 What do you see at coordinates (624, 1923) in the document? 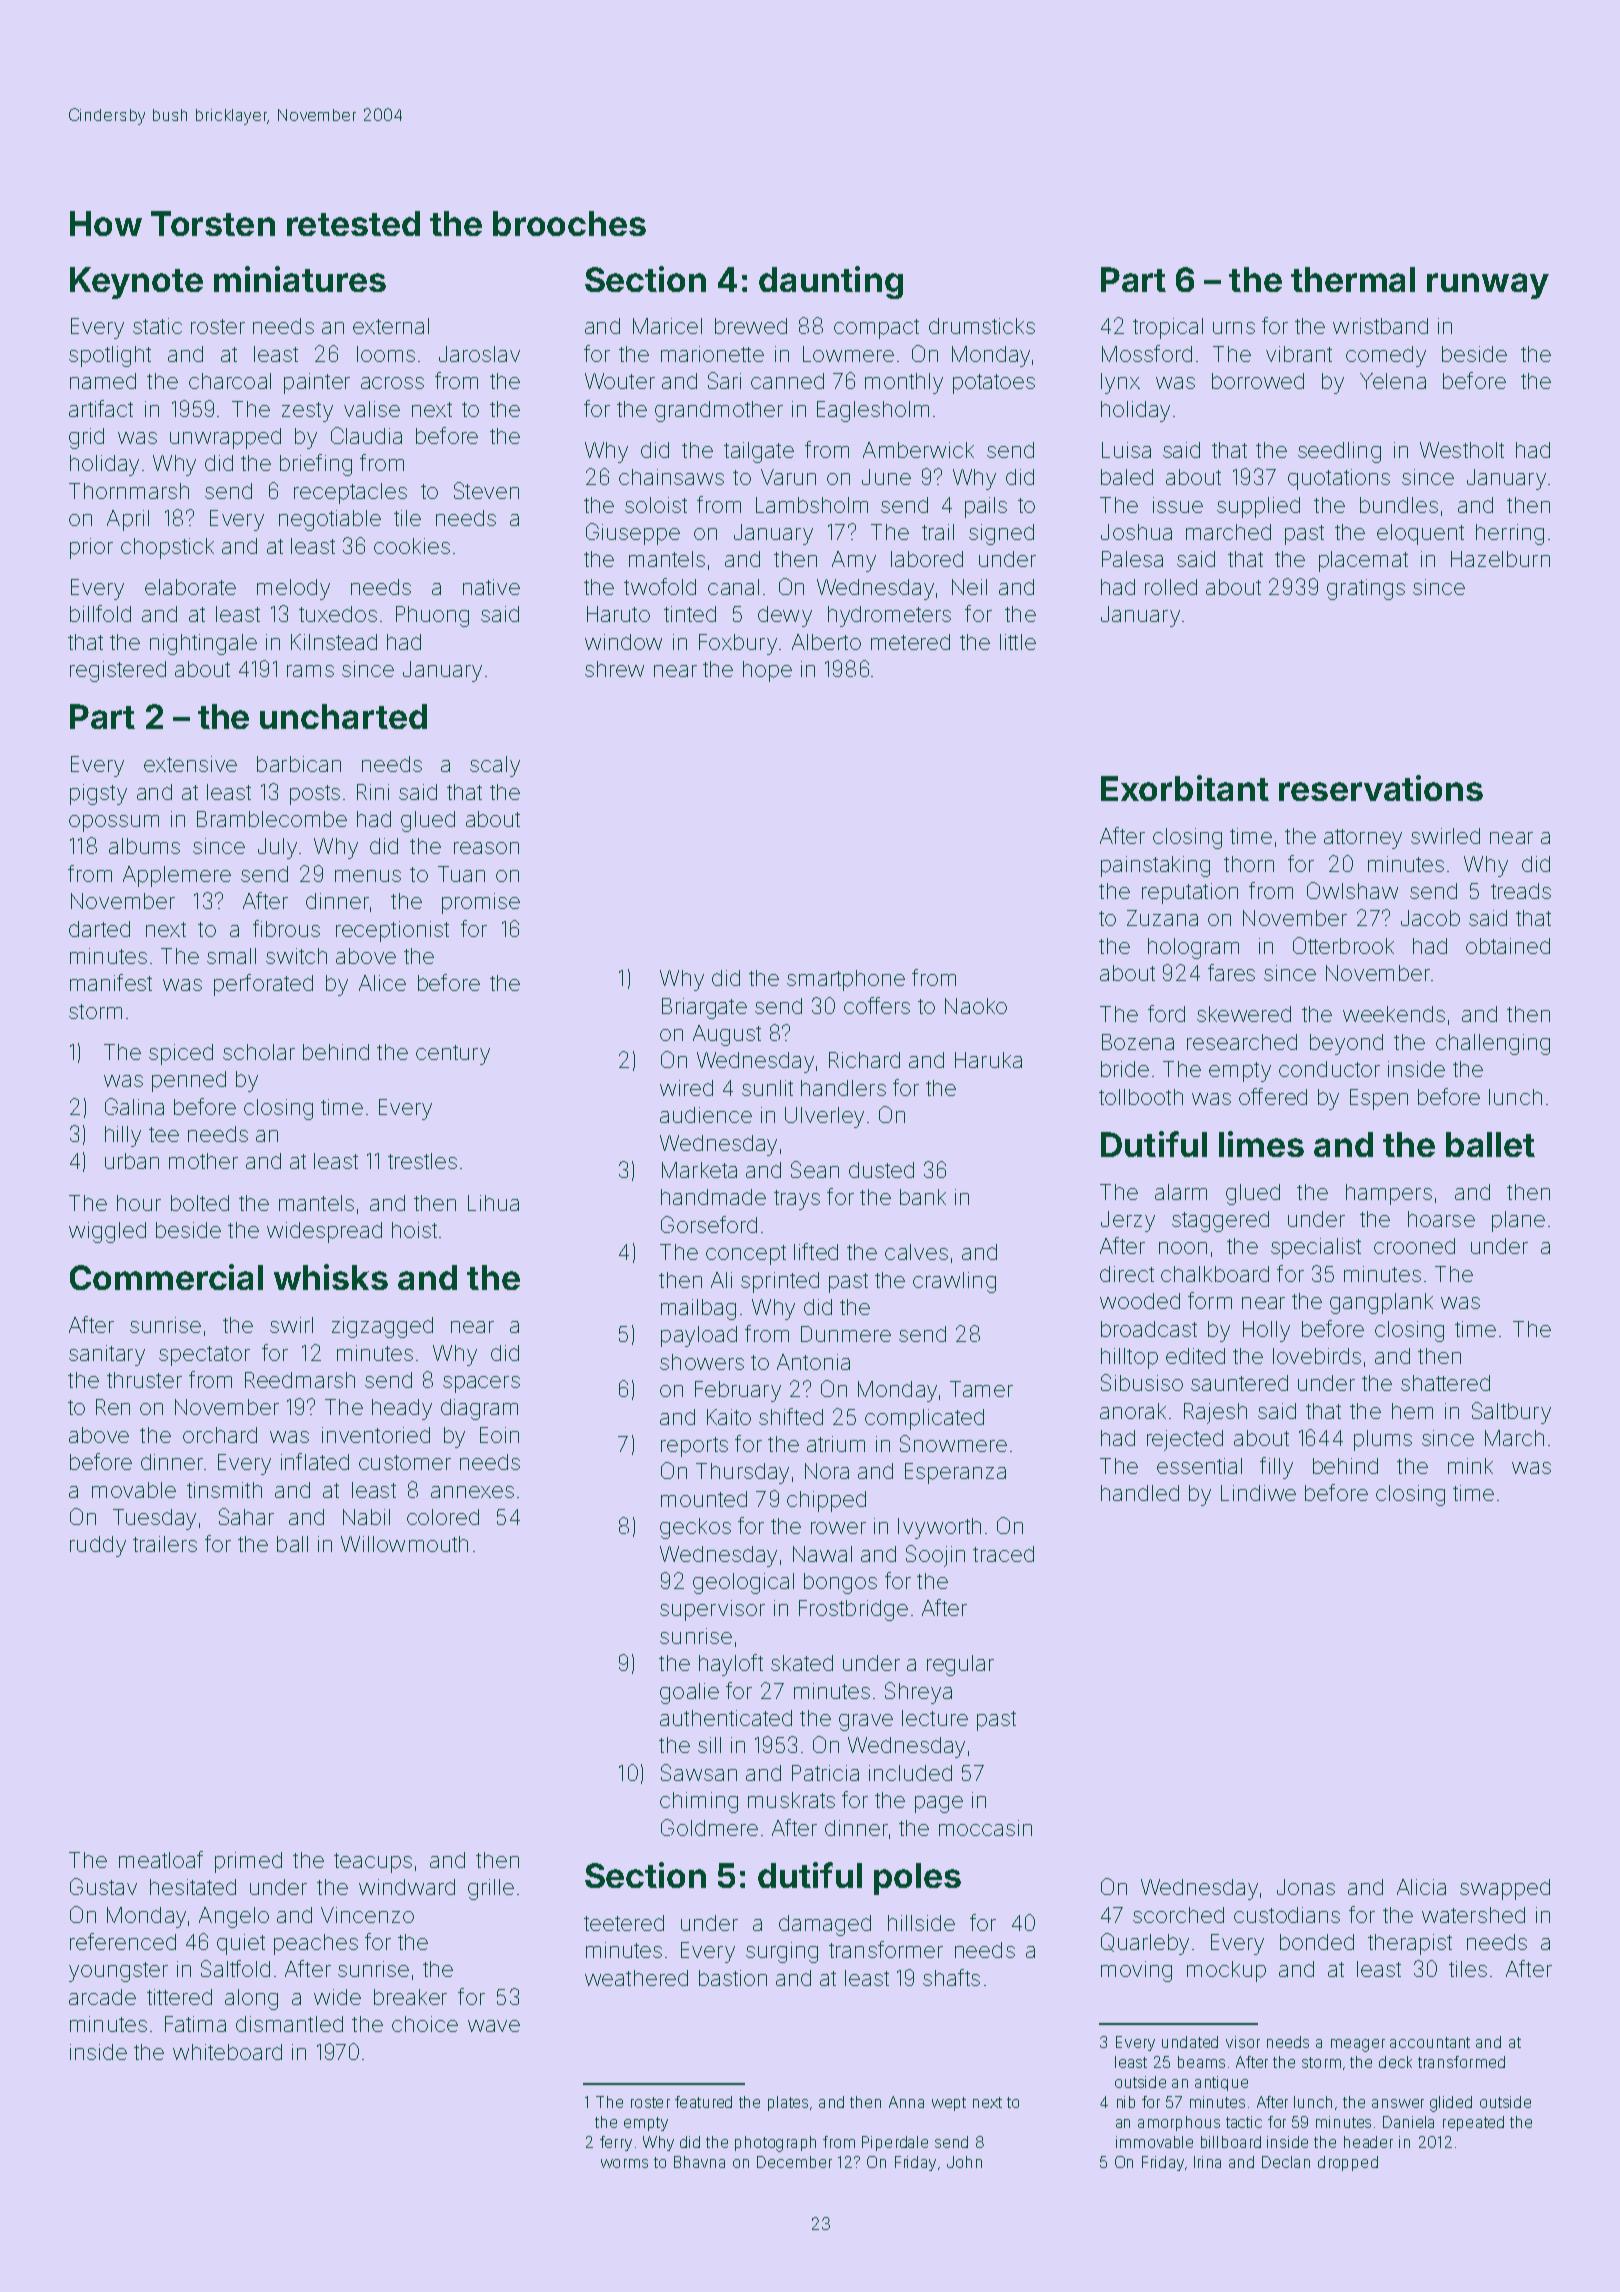
I see `teetered` at bounding box center [624, 1923].
